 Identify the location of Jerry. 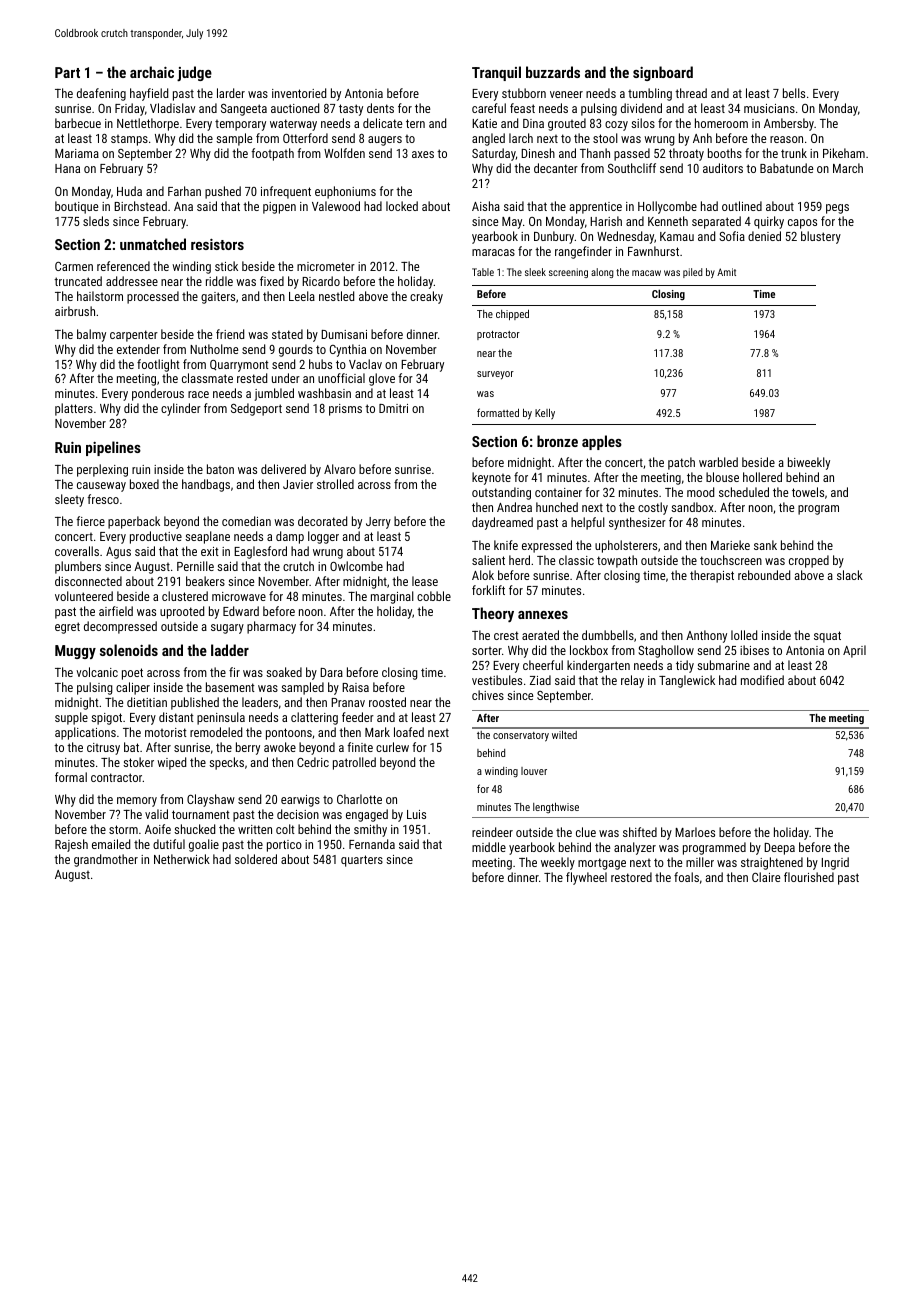
(378, 523).
